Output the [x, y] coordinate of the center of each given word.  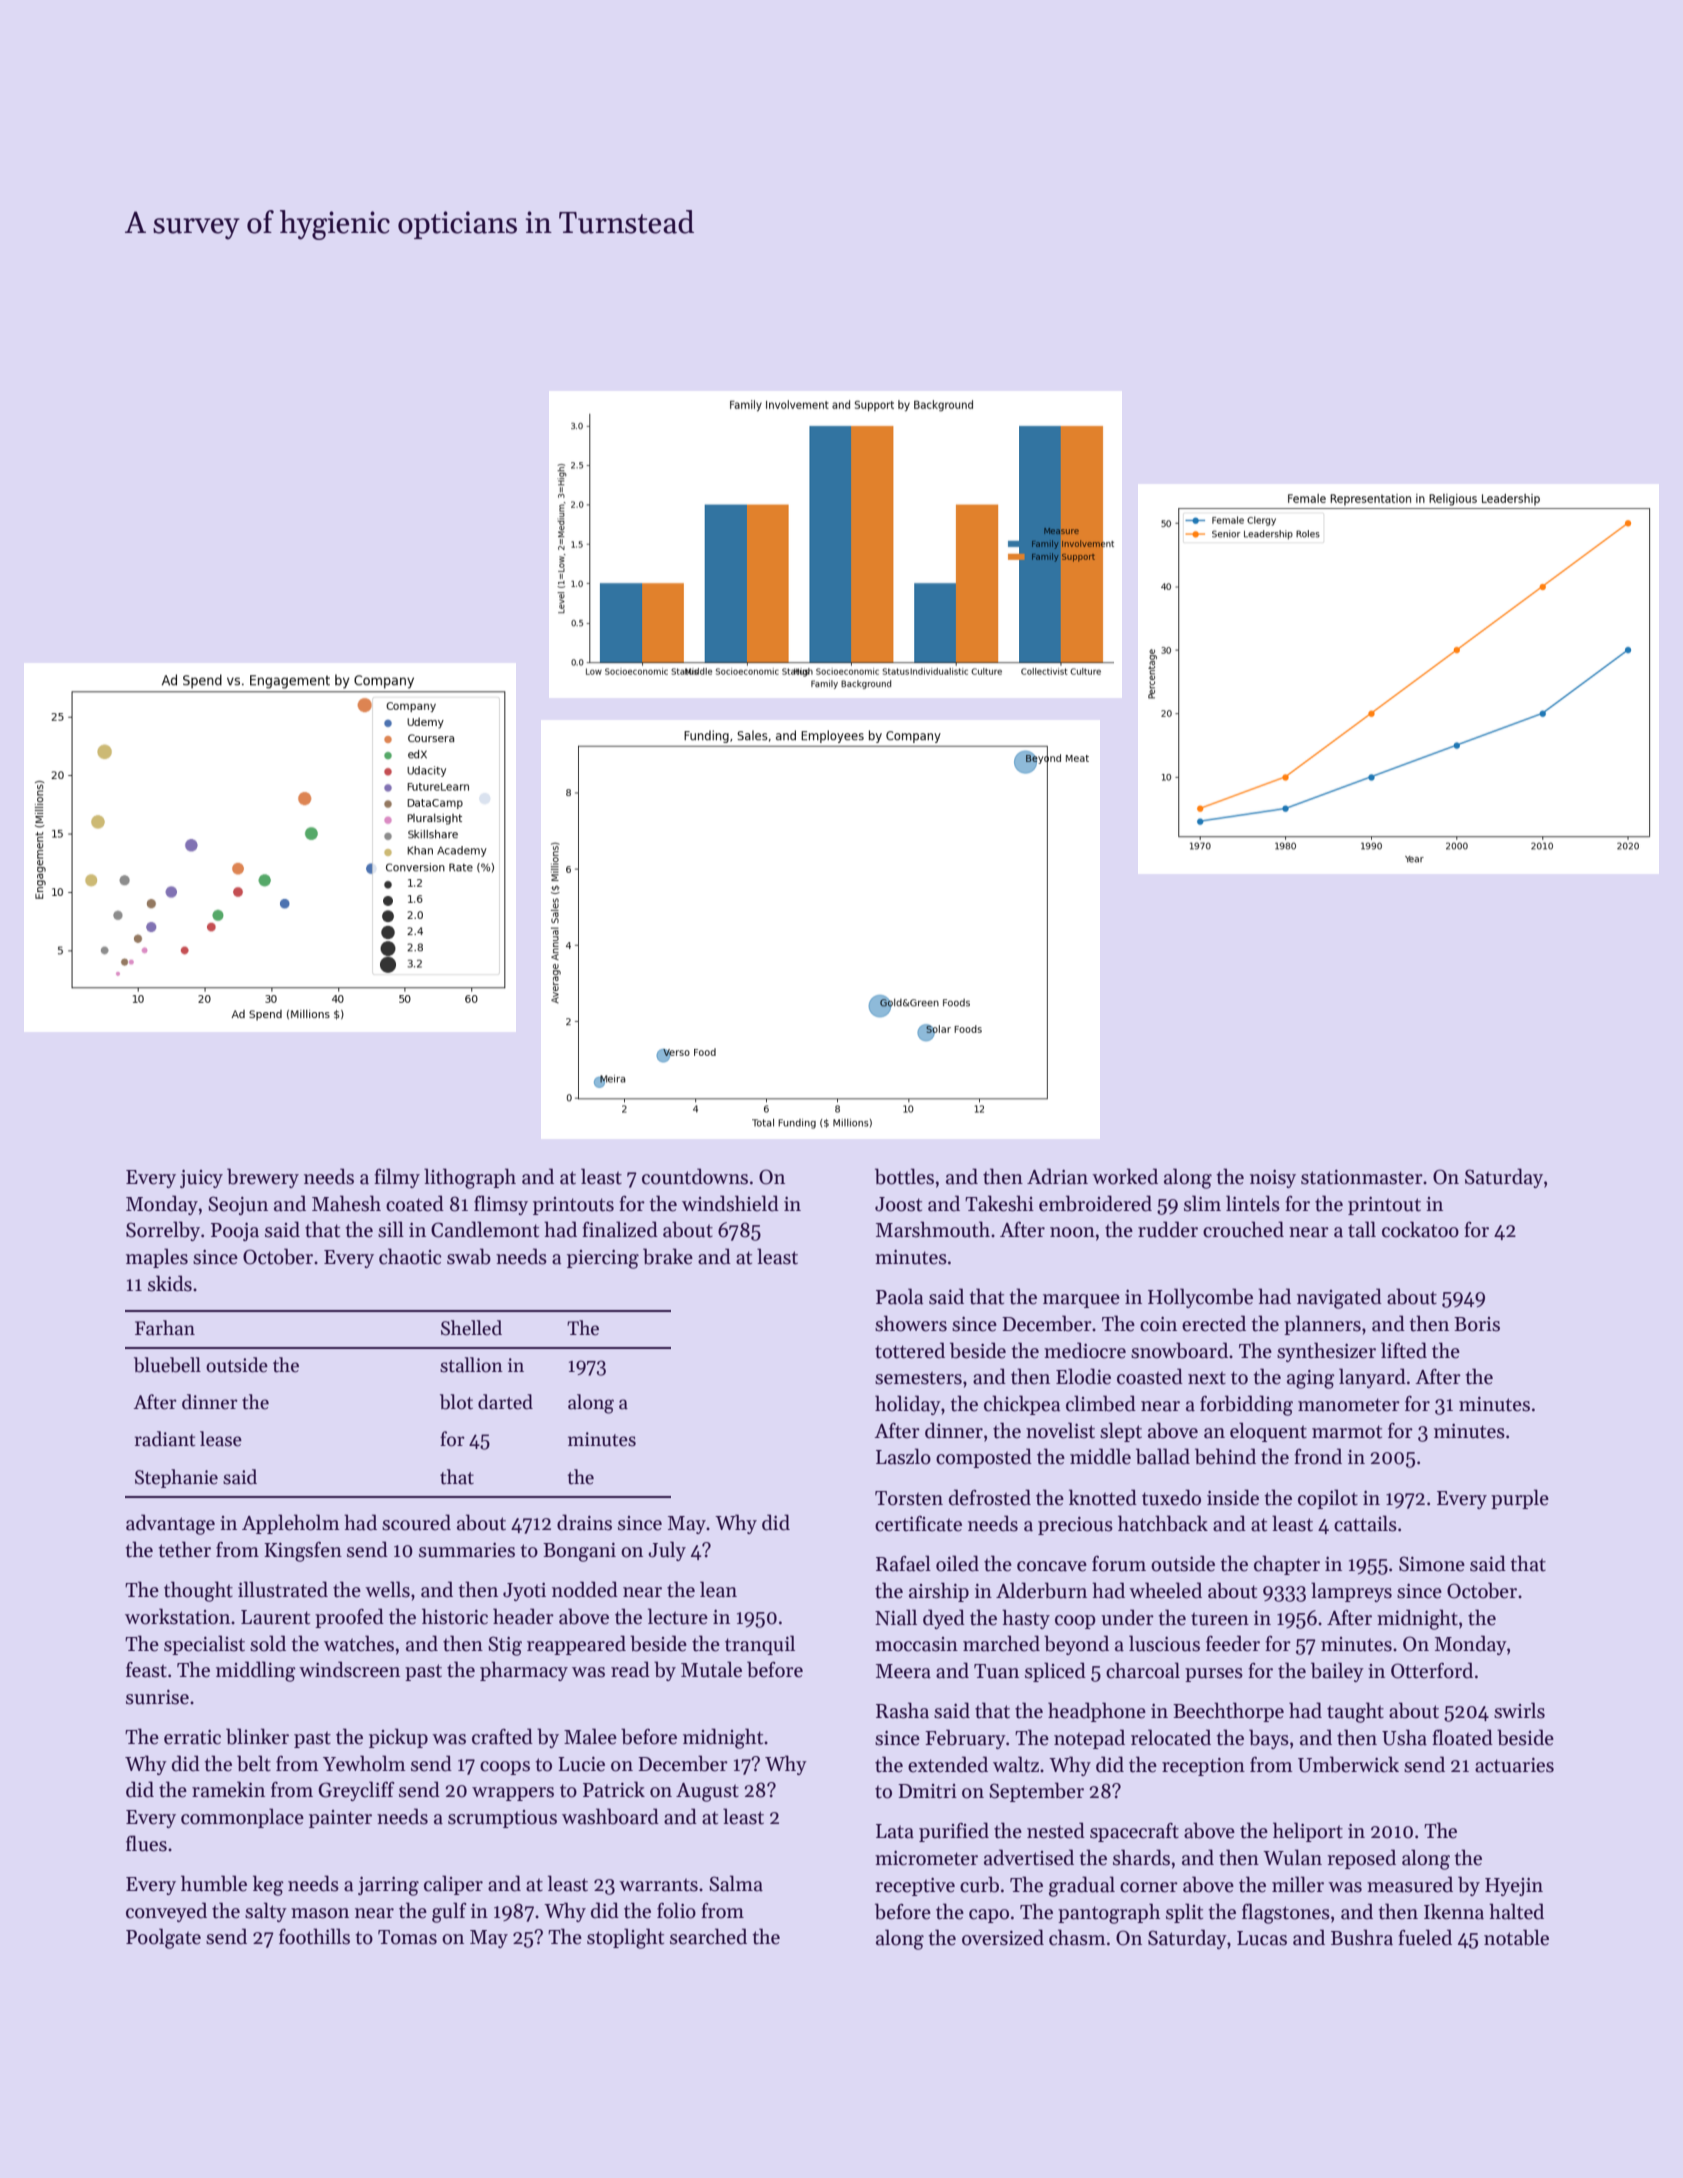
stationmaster [1362, 1177]
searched [708, 1936]
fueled [1425, 1937]
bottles [904, 1176]
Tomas [407, 1937]
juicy [201, 1178]
